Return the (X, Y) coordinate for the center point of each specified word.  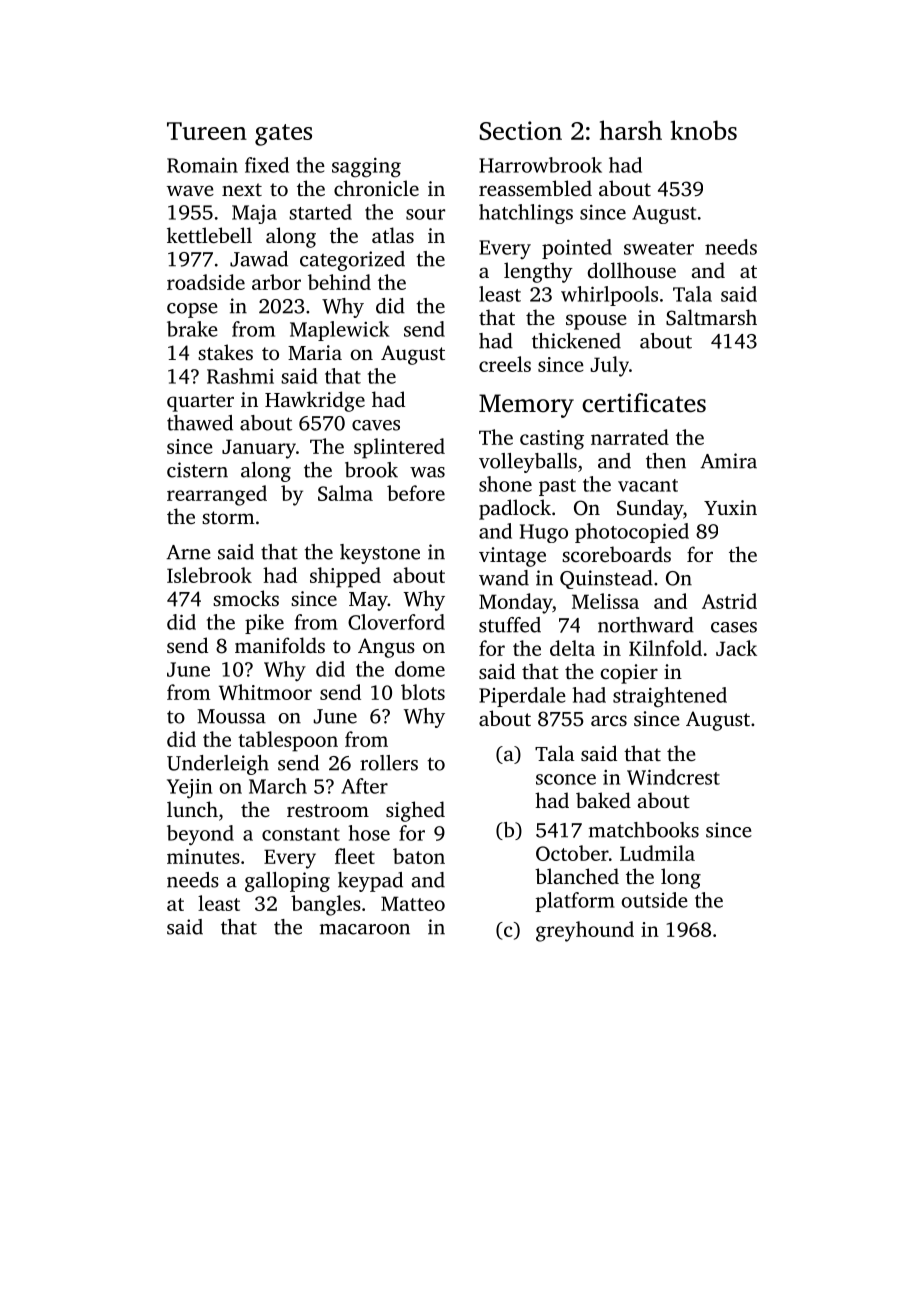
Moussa (231, 716)
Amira (728, 461)
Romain (202, 165)
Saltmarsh (711, 317)
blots (423, 692)
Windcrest (673, 777)
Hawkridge (315, 401)
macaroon (365, 929)
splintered (399, 448)
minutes (203, 856)
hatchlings (526, 214)
